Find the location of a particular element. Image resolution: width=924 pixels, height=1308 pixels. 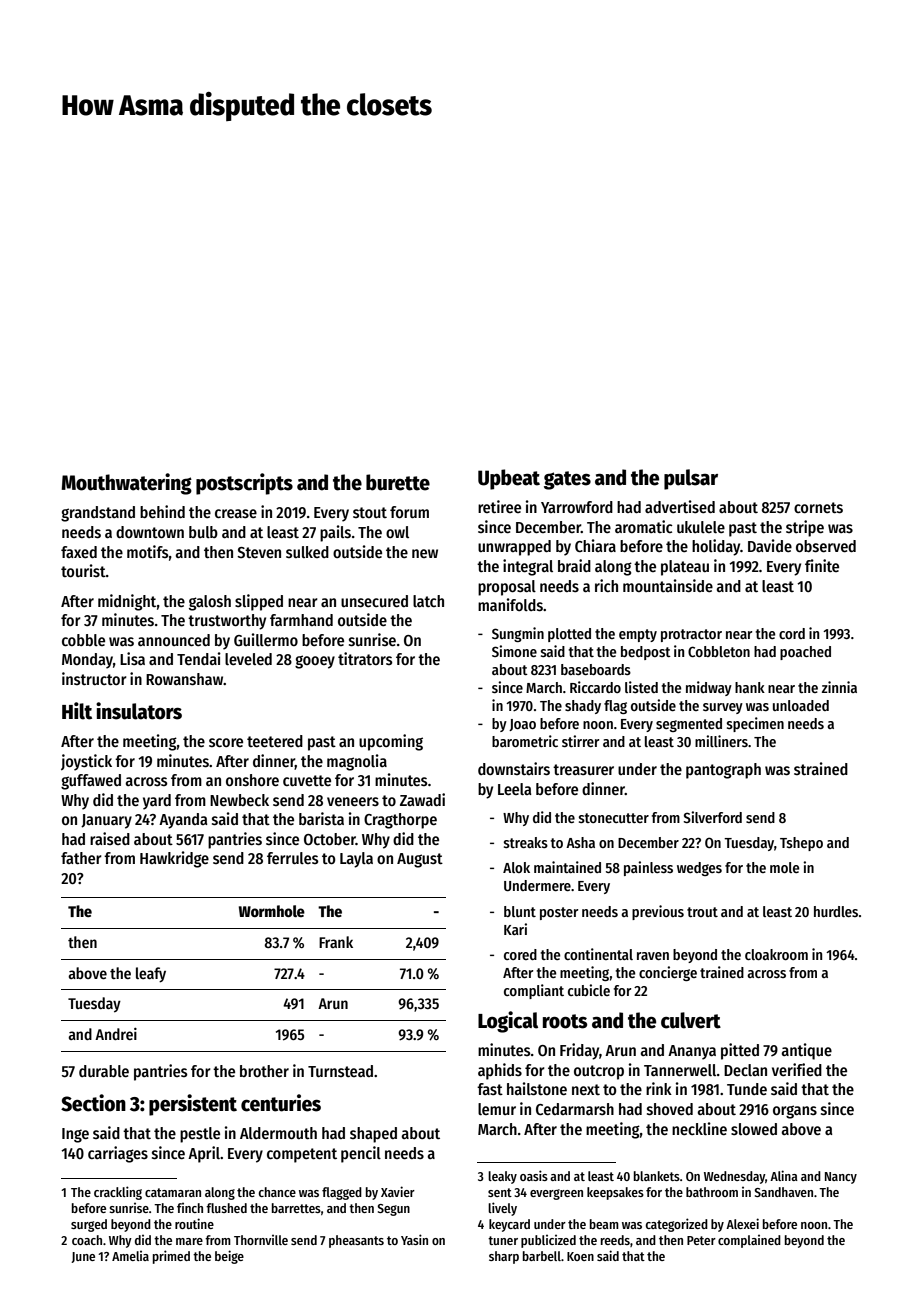

postscripts is located at coordinates (244, 484).
